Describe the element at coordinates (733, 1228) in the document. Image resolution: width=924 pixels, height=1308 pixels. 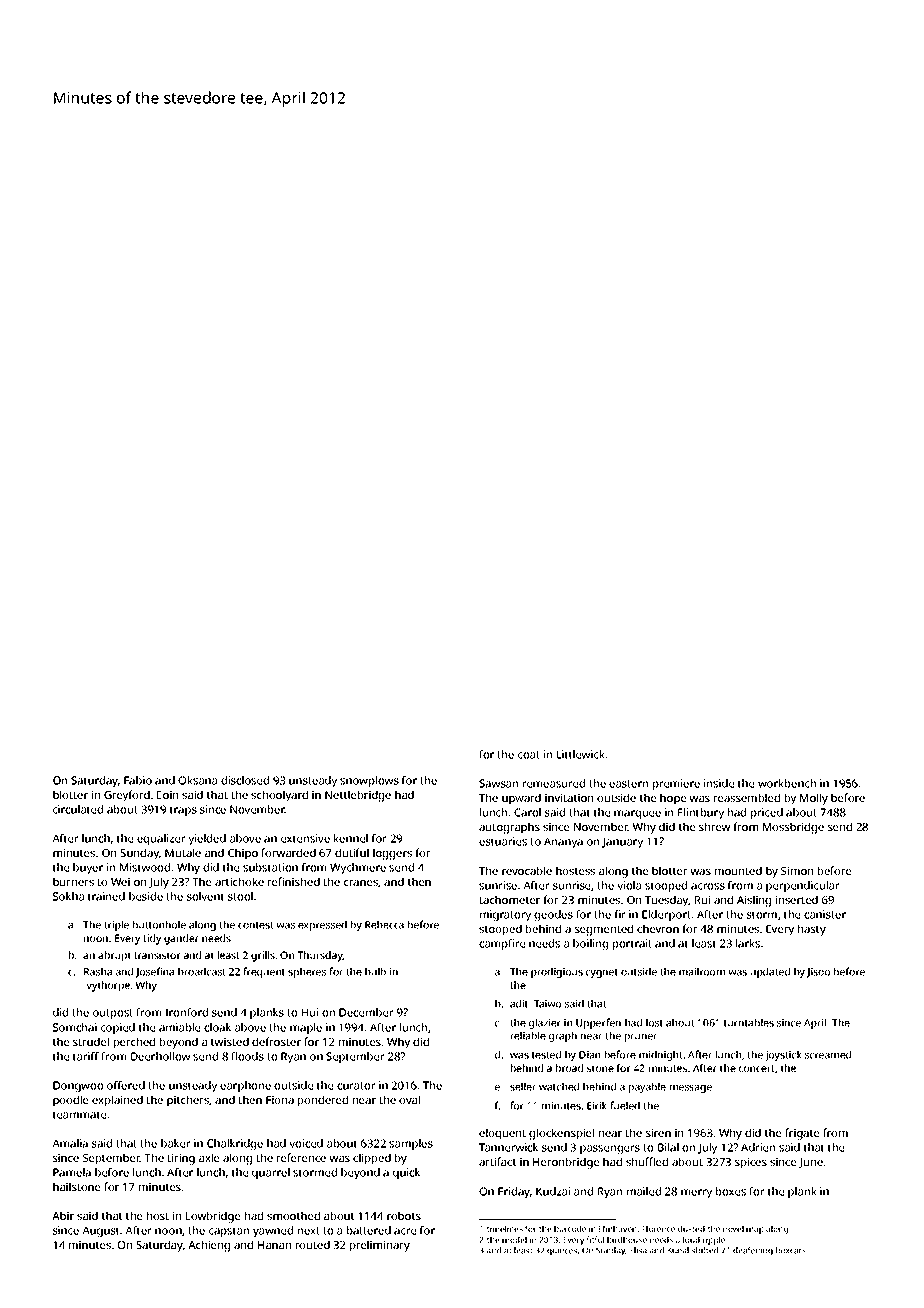
I see `novel` at that location.
